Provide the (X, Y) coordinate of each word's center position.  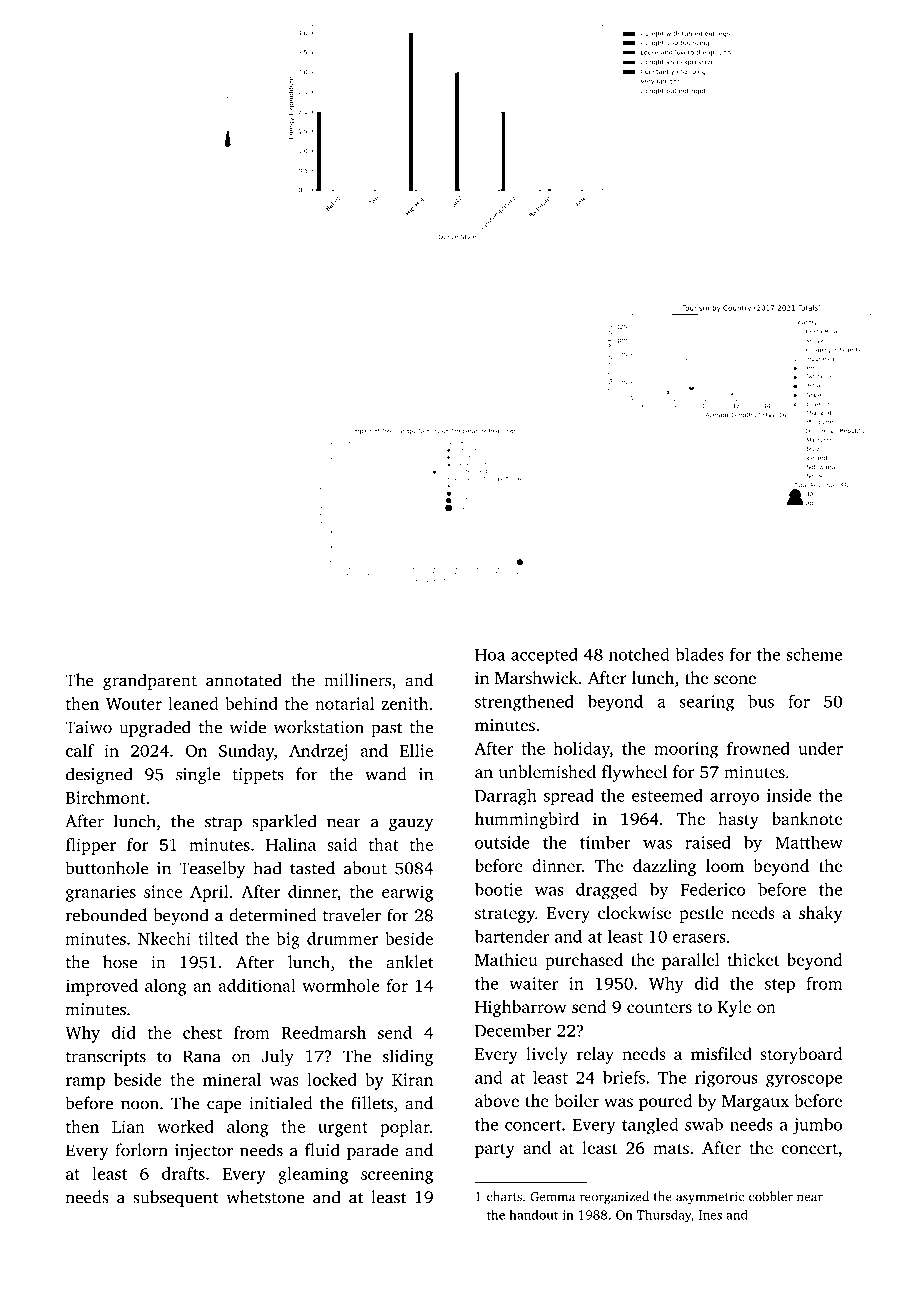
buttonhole (107, 868)
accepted (544, 656)
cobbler (771, 1196)
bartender (512, 936)
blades (699, 654)
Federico (713, 889)
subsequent (176, 1198)
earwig (407, 893)
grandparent (150, 681)
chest (202, 1032)
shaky (820, 914)
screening (397, 1175)
